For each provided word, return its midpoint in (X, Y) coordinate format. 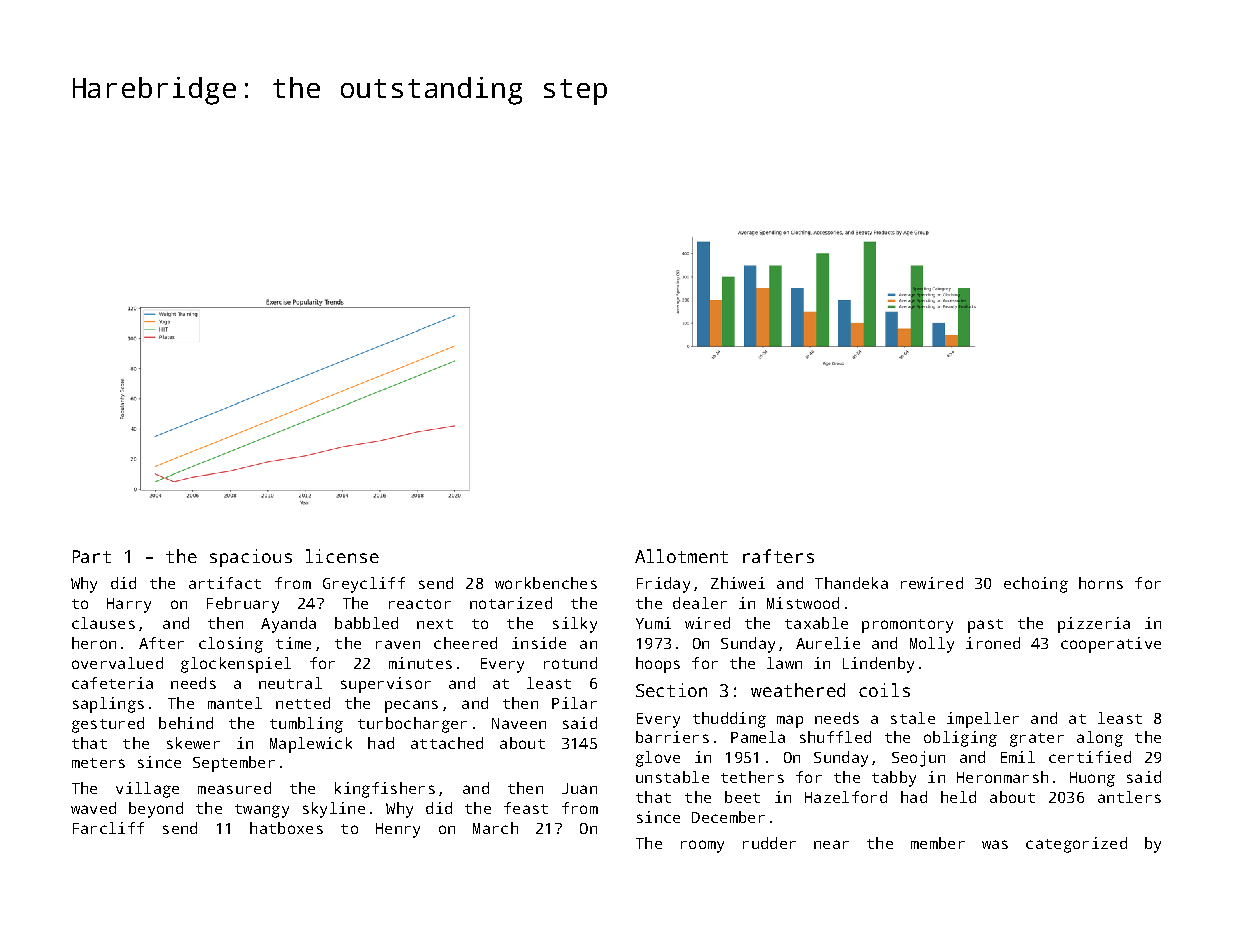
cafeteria (112, 683)
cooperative (1111, 645)
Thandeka (851, 583)
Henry (398, 830)
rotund (570, 663)
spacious (251, 558)
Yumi (653, 623)
